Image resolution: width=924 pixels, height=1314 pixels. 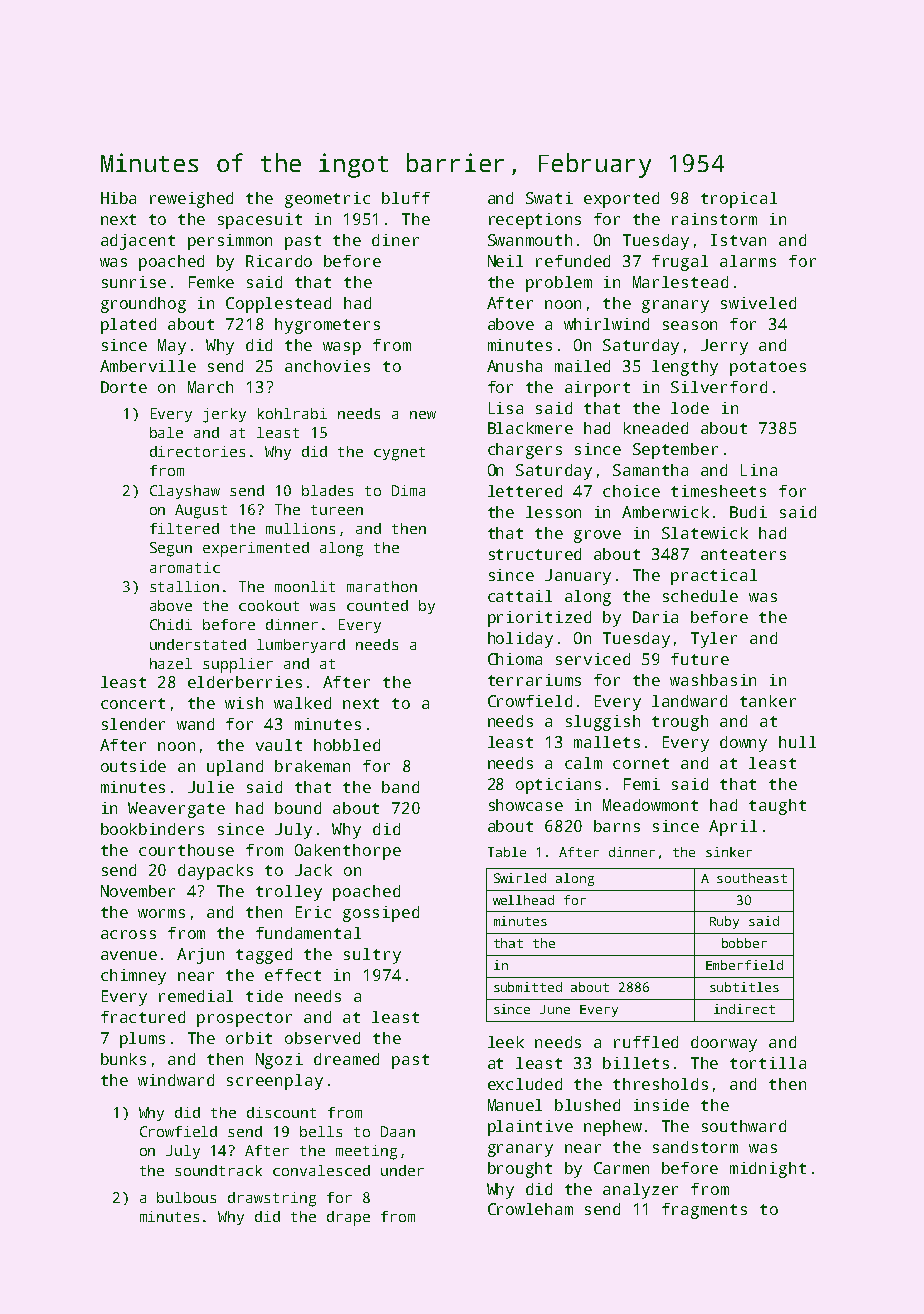 I want to click on soundtrack, so click(x=218, y=1170).
